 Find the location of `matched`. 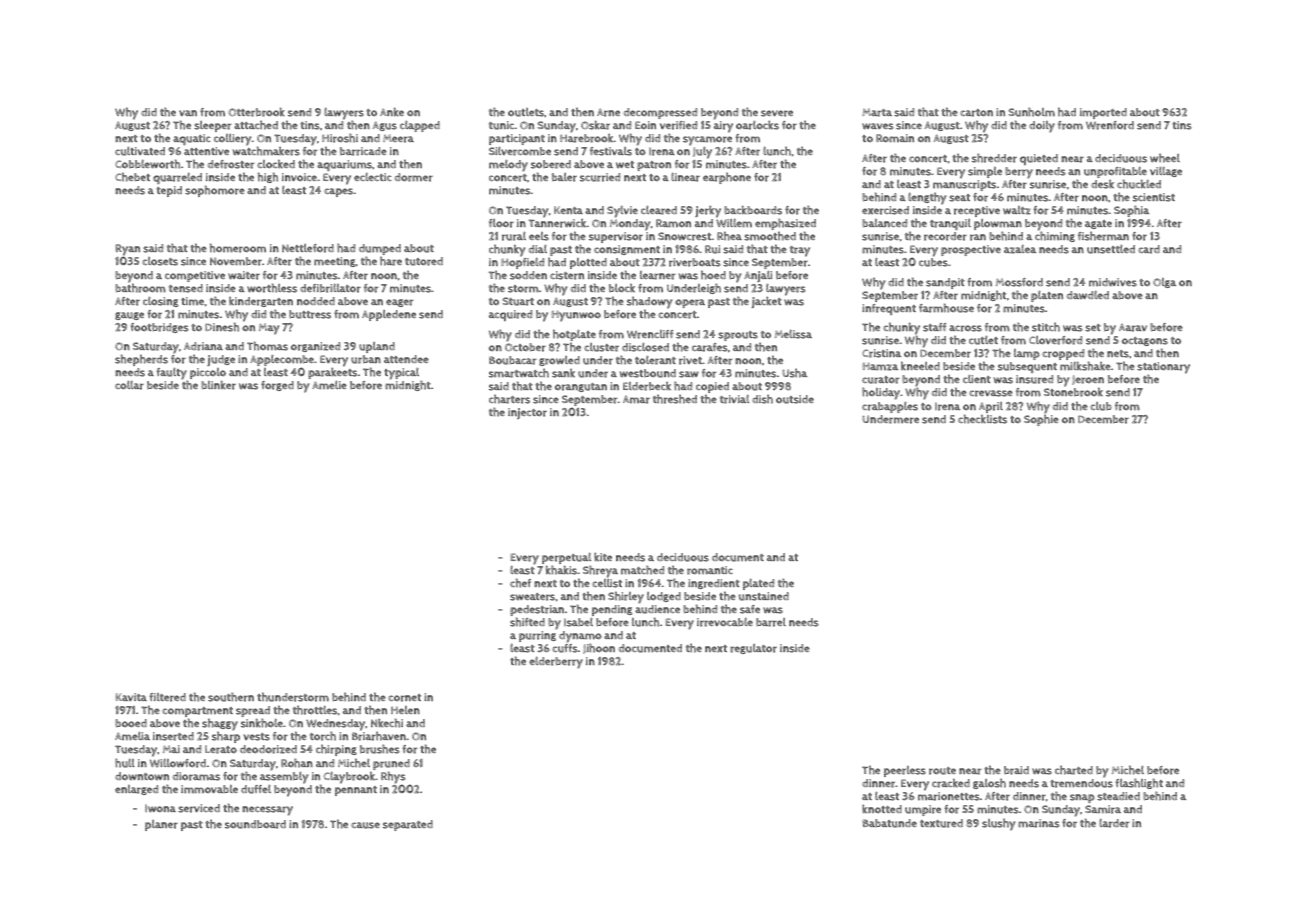

matched is located at coordinates (642, 570).
